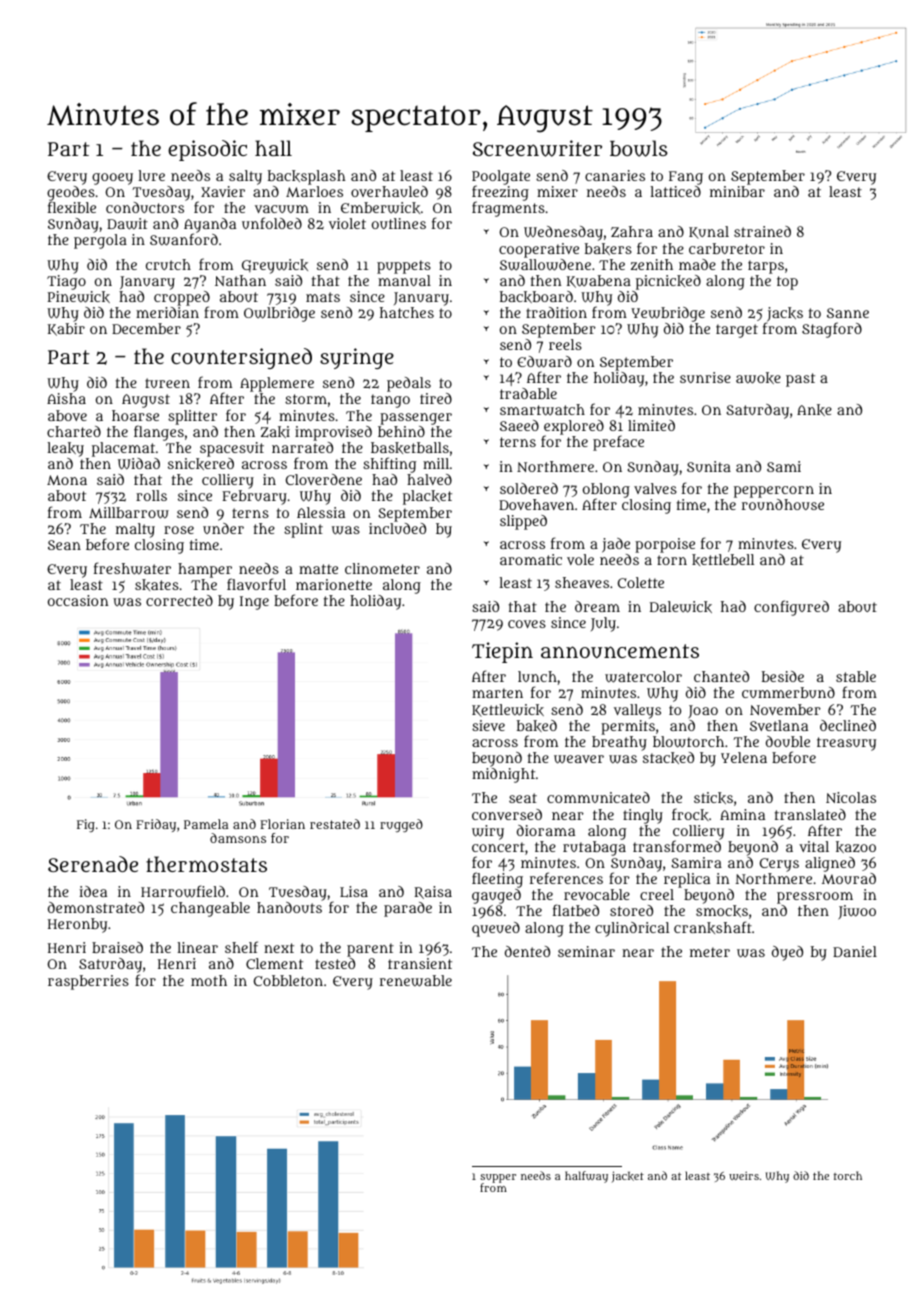  What do you see at coordinates (705, 377) in the image?
I see `sunrise` at bounding box center [705, 377].
